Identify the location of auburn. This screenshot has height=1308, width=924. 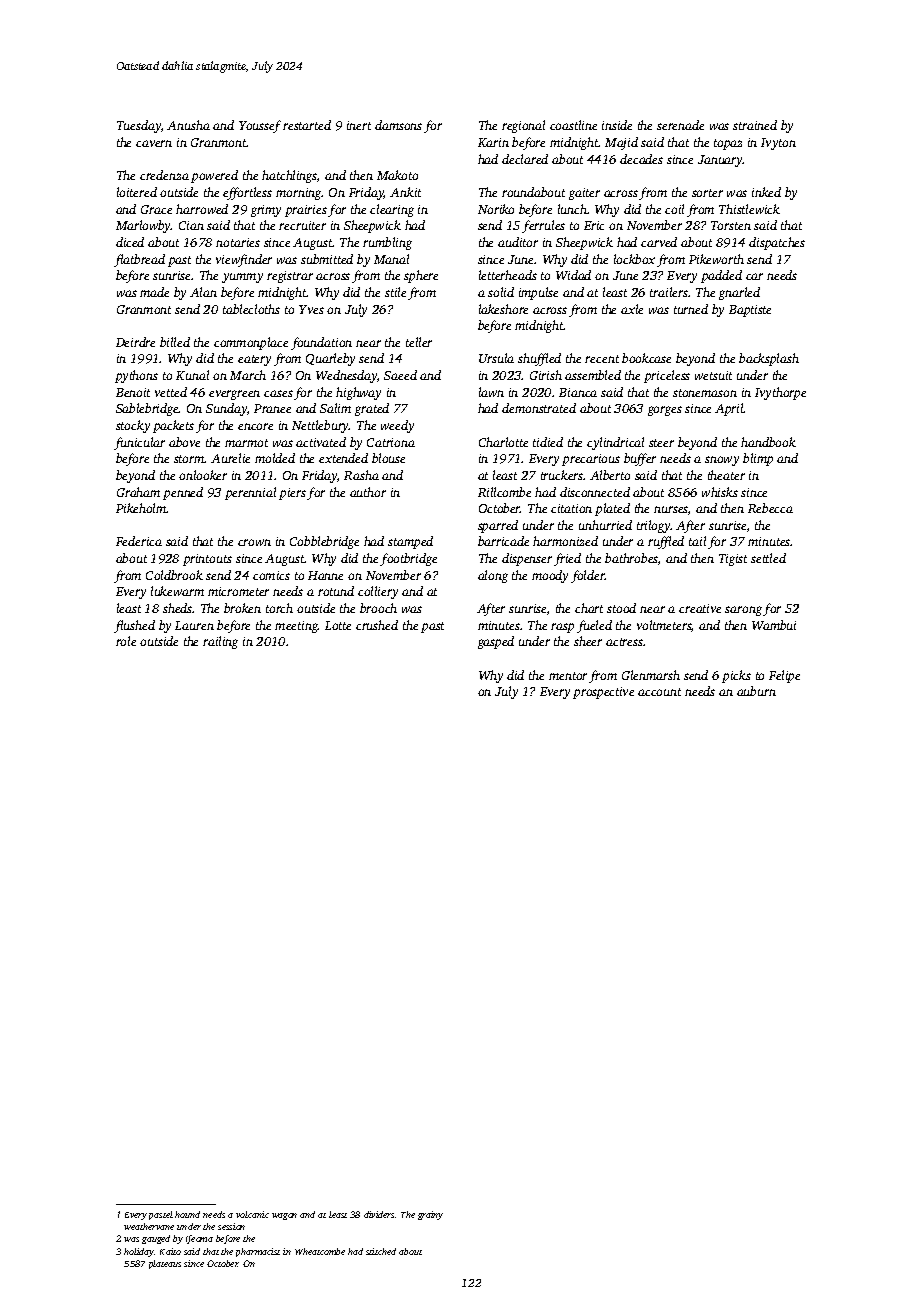
(756, 691).
